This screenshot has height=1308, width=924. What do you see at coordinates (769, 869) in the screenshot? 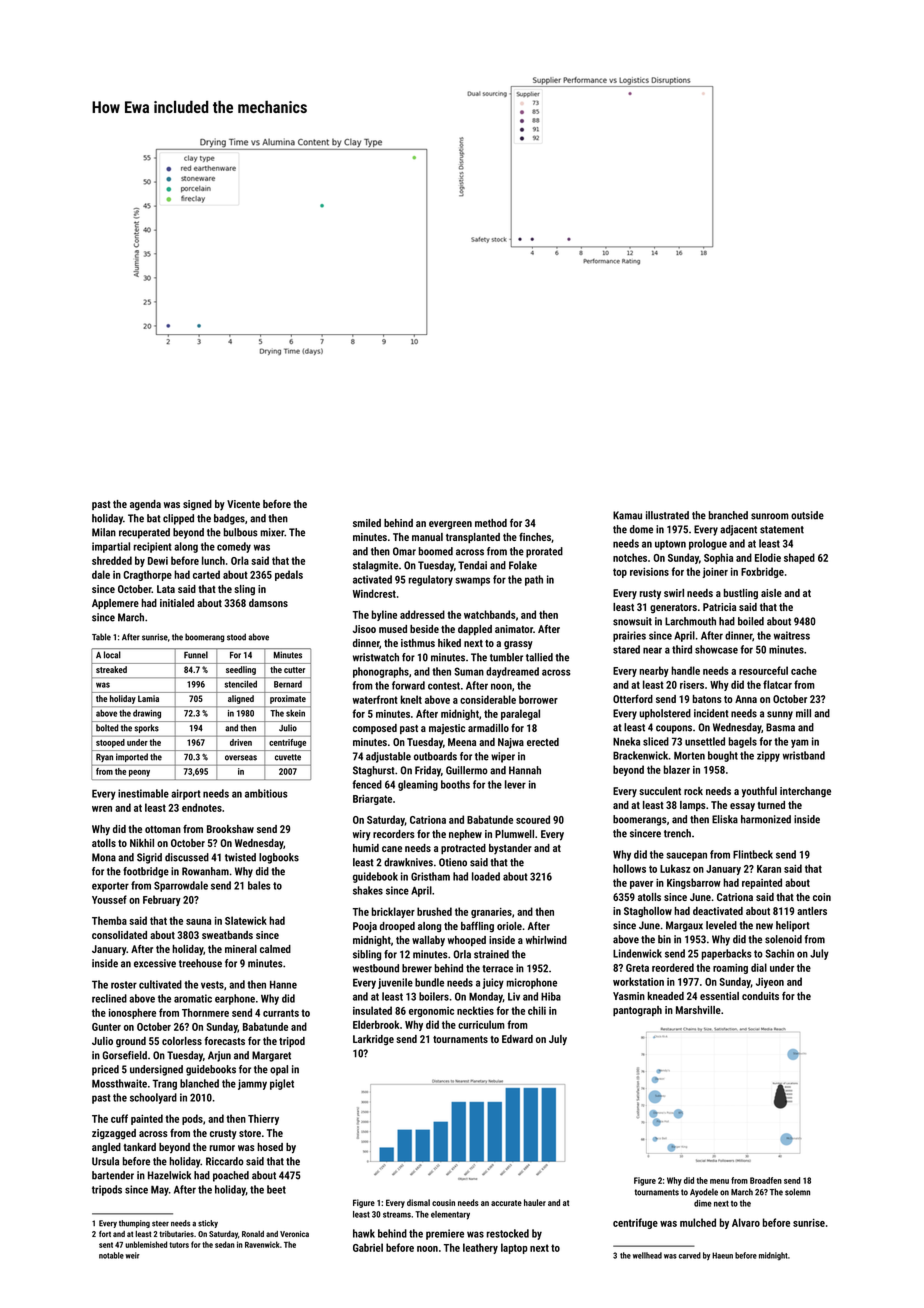
I see `Karan` at bounding box center [769, 869].
